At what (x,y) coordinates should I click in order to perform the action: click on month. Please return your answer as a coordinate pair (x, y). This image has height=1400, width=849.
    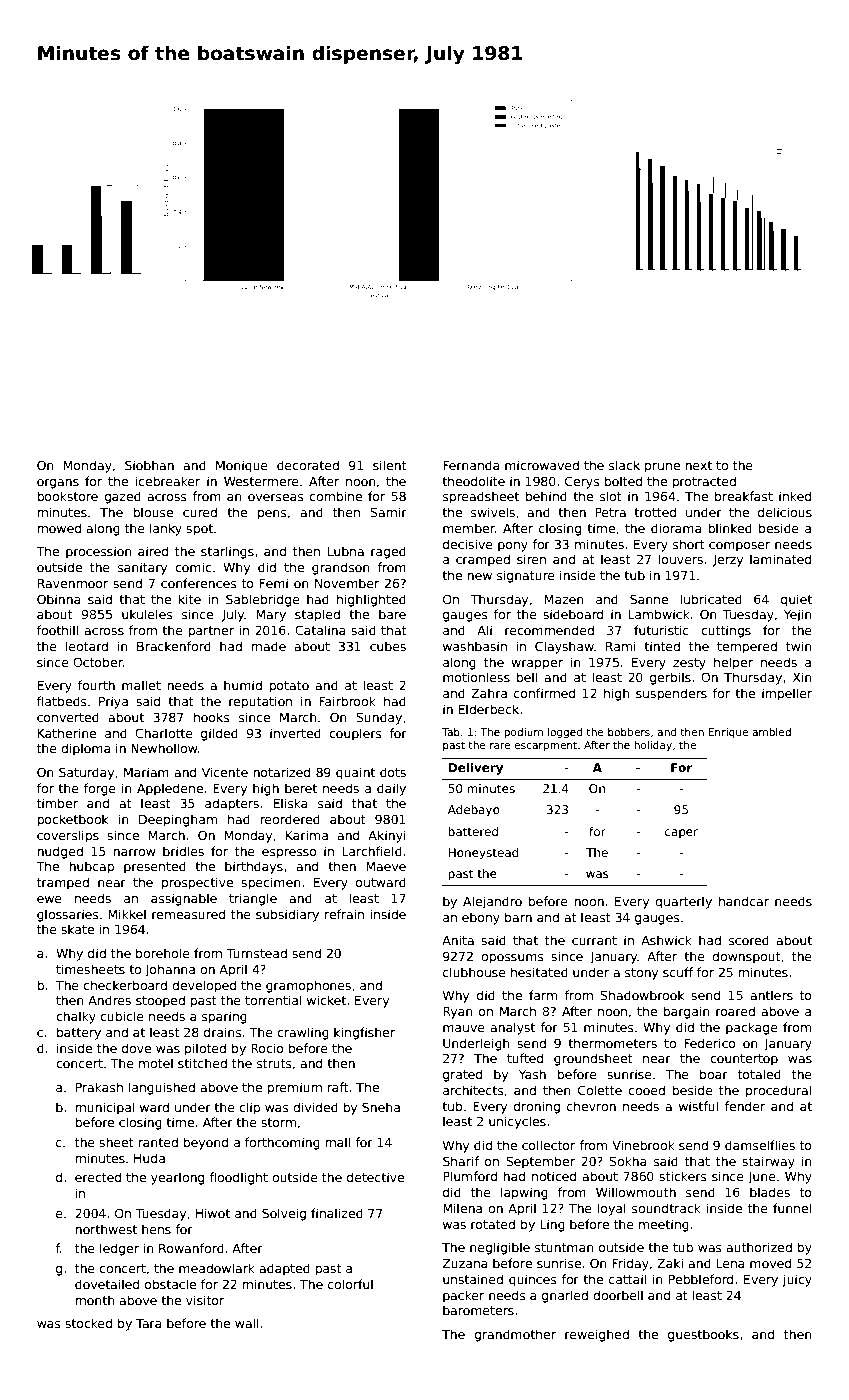
    Looking at the image, I should click on (95, 1300).
